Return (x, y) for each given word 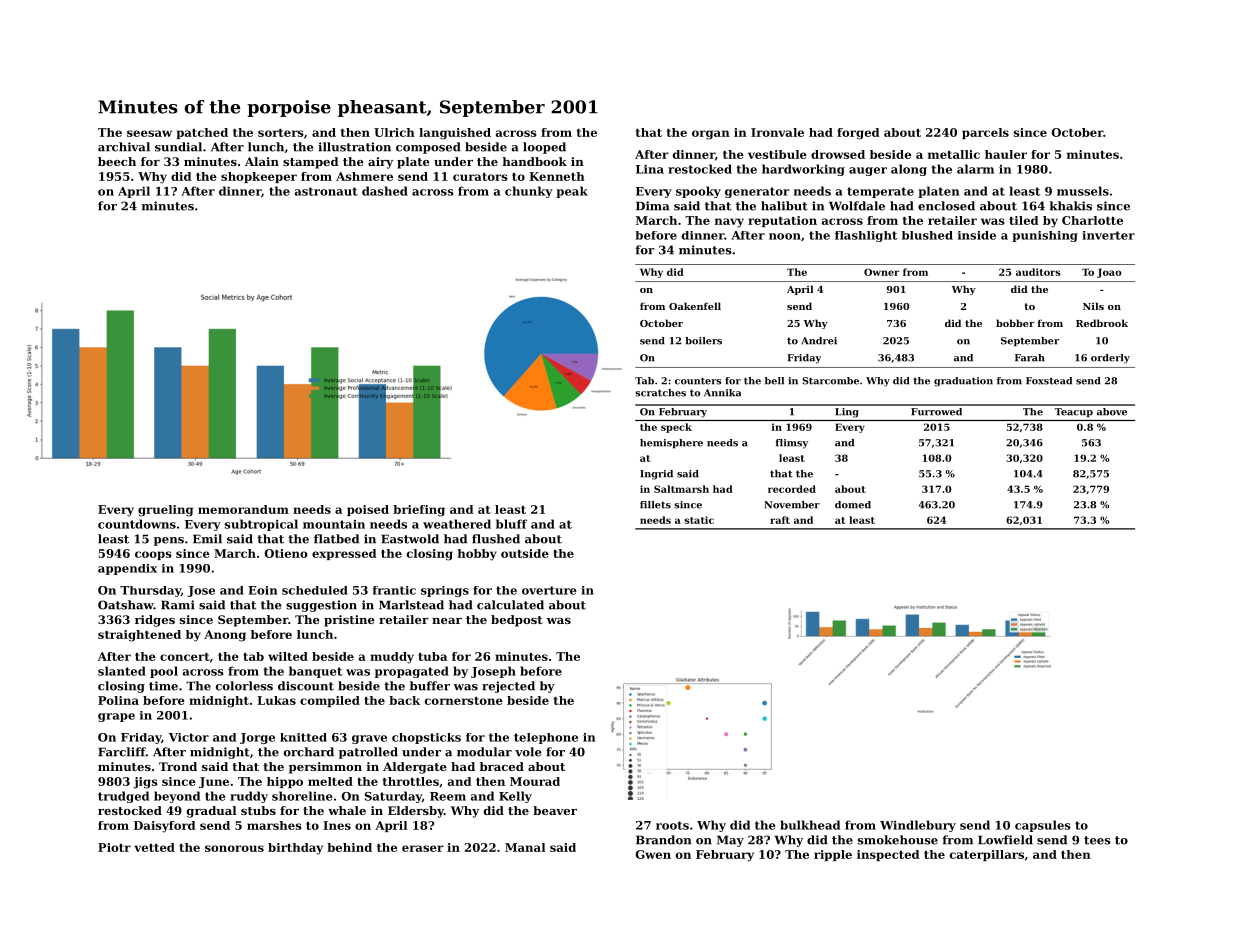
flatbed (336, 539)
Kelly (515, 797)
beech (117, 161)
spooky (698, 192)
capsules (1043, 826)
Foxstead (1049, 381)
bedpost (517, 621)
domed (853, 505)
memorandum (243, 509)
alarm (975, 169)
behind (349, 847)
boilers (704, 341)
